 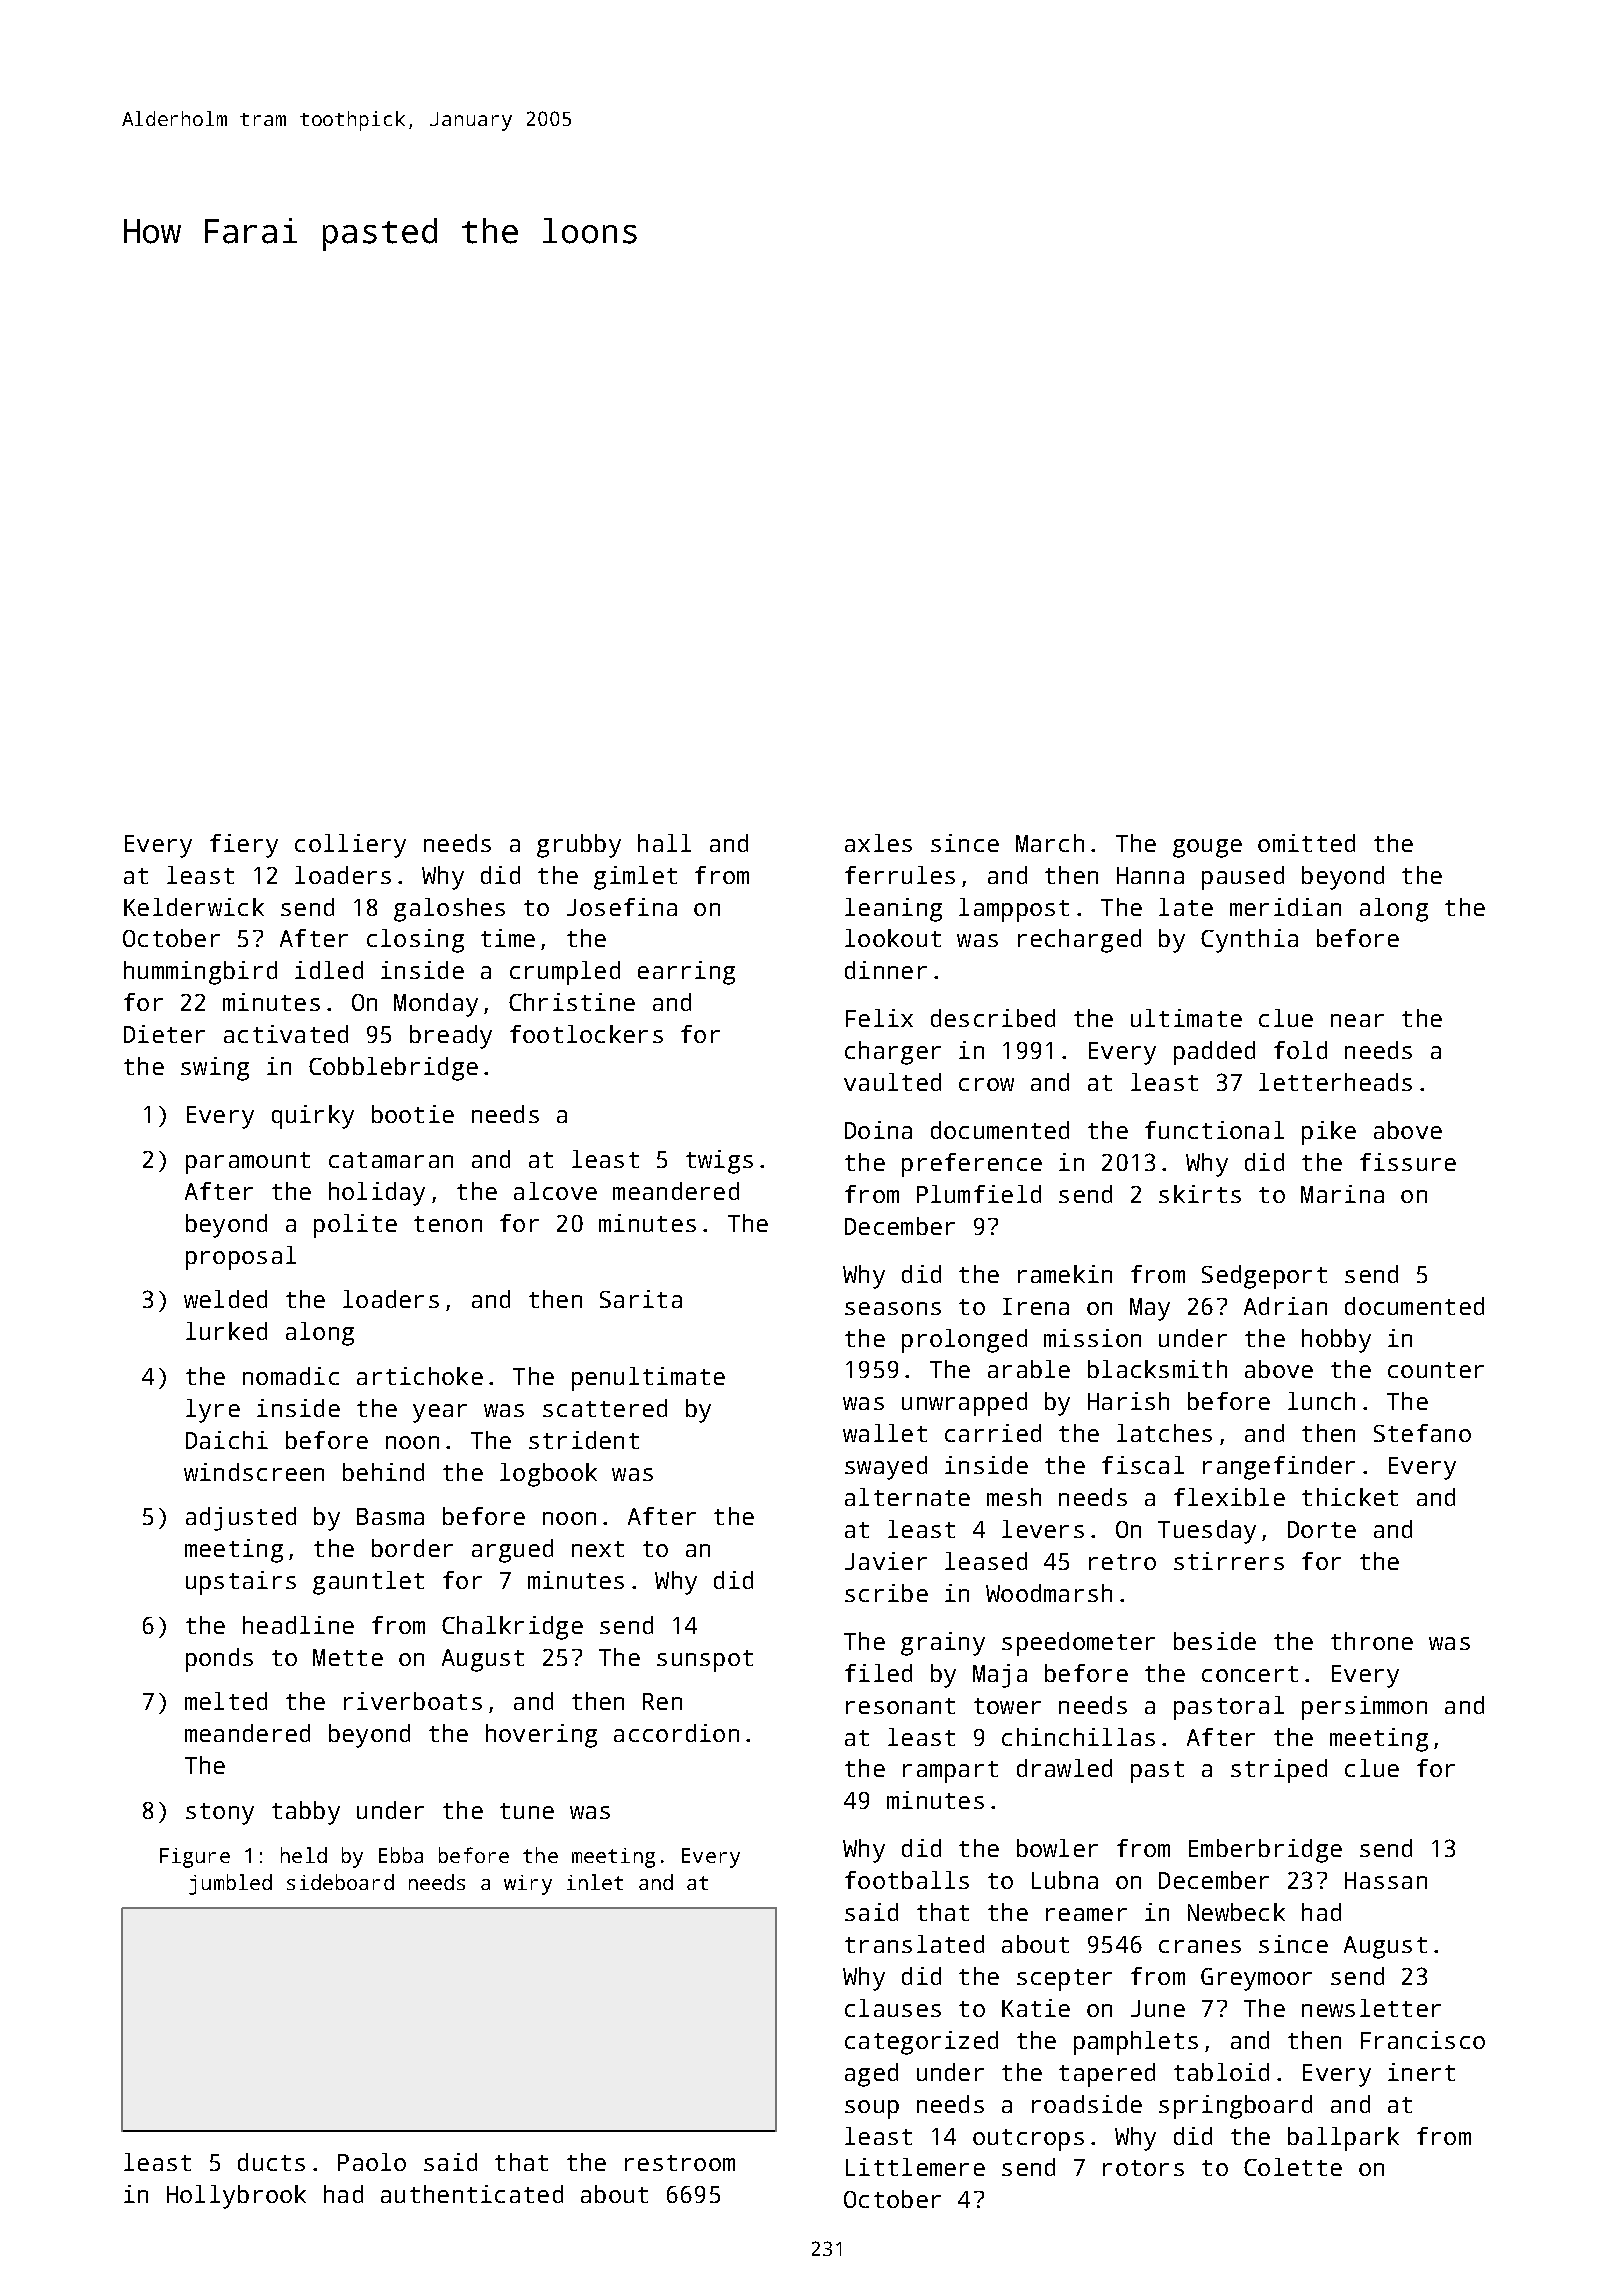 I want to click on Paolo, so click(x=372, y=2162).
